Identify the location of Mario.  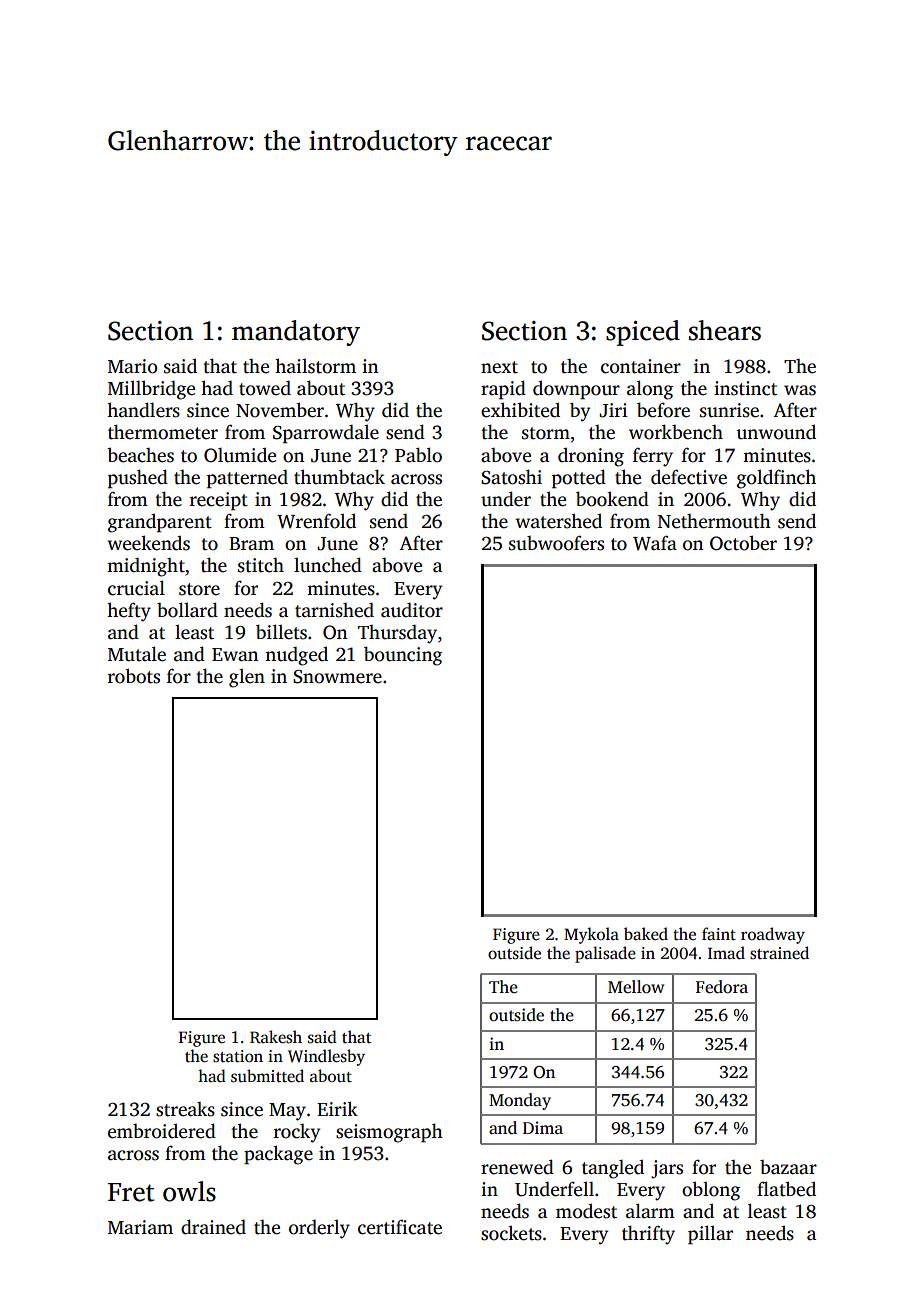
(132, 366).
